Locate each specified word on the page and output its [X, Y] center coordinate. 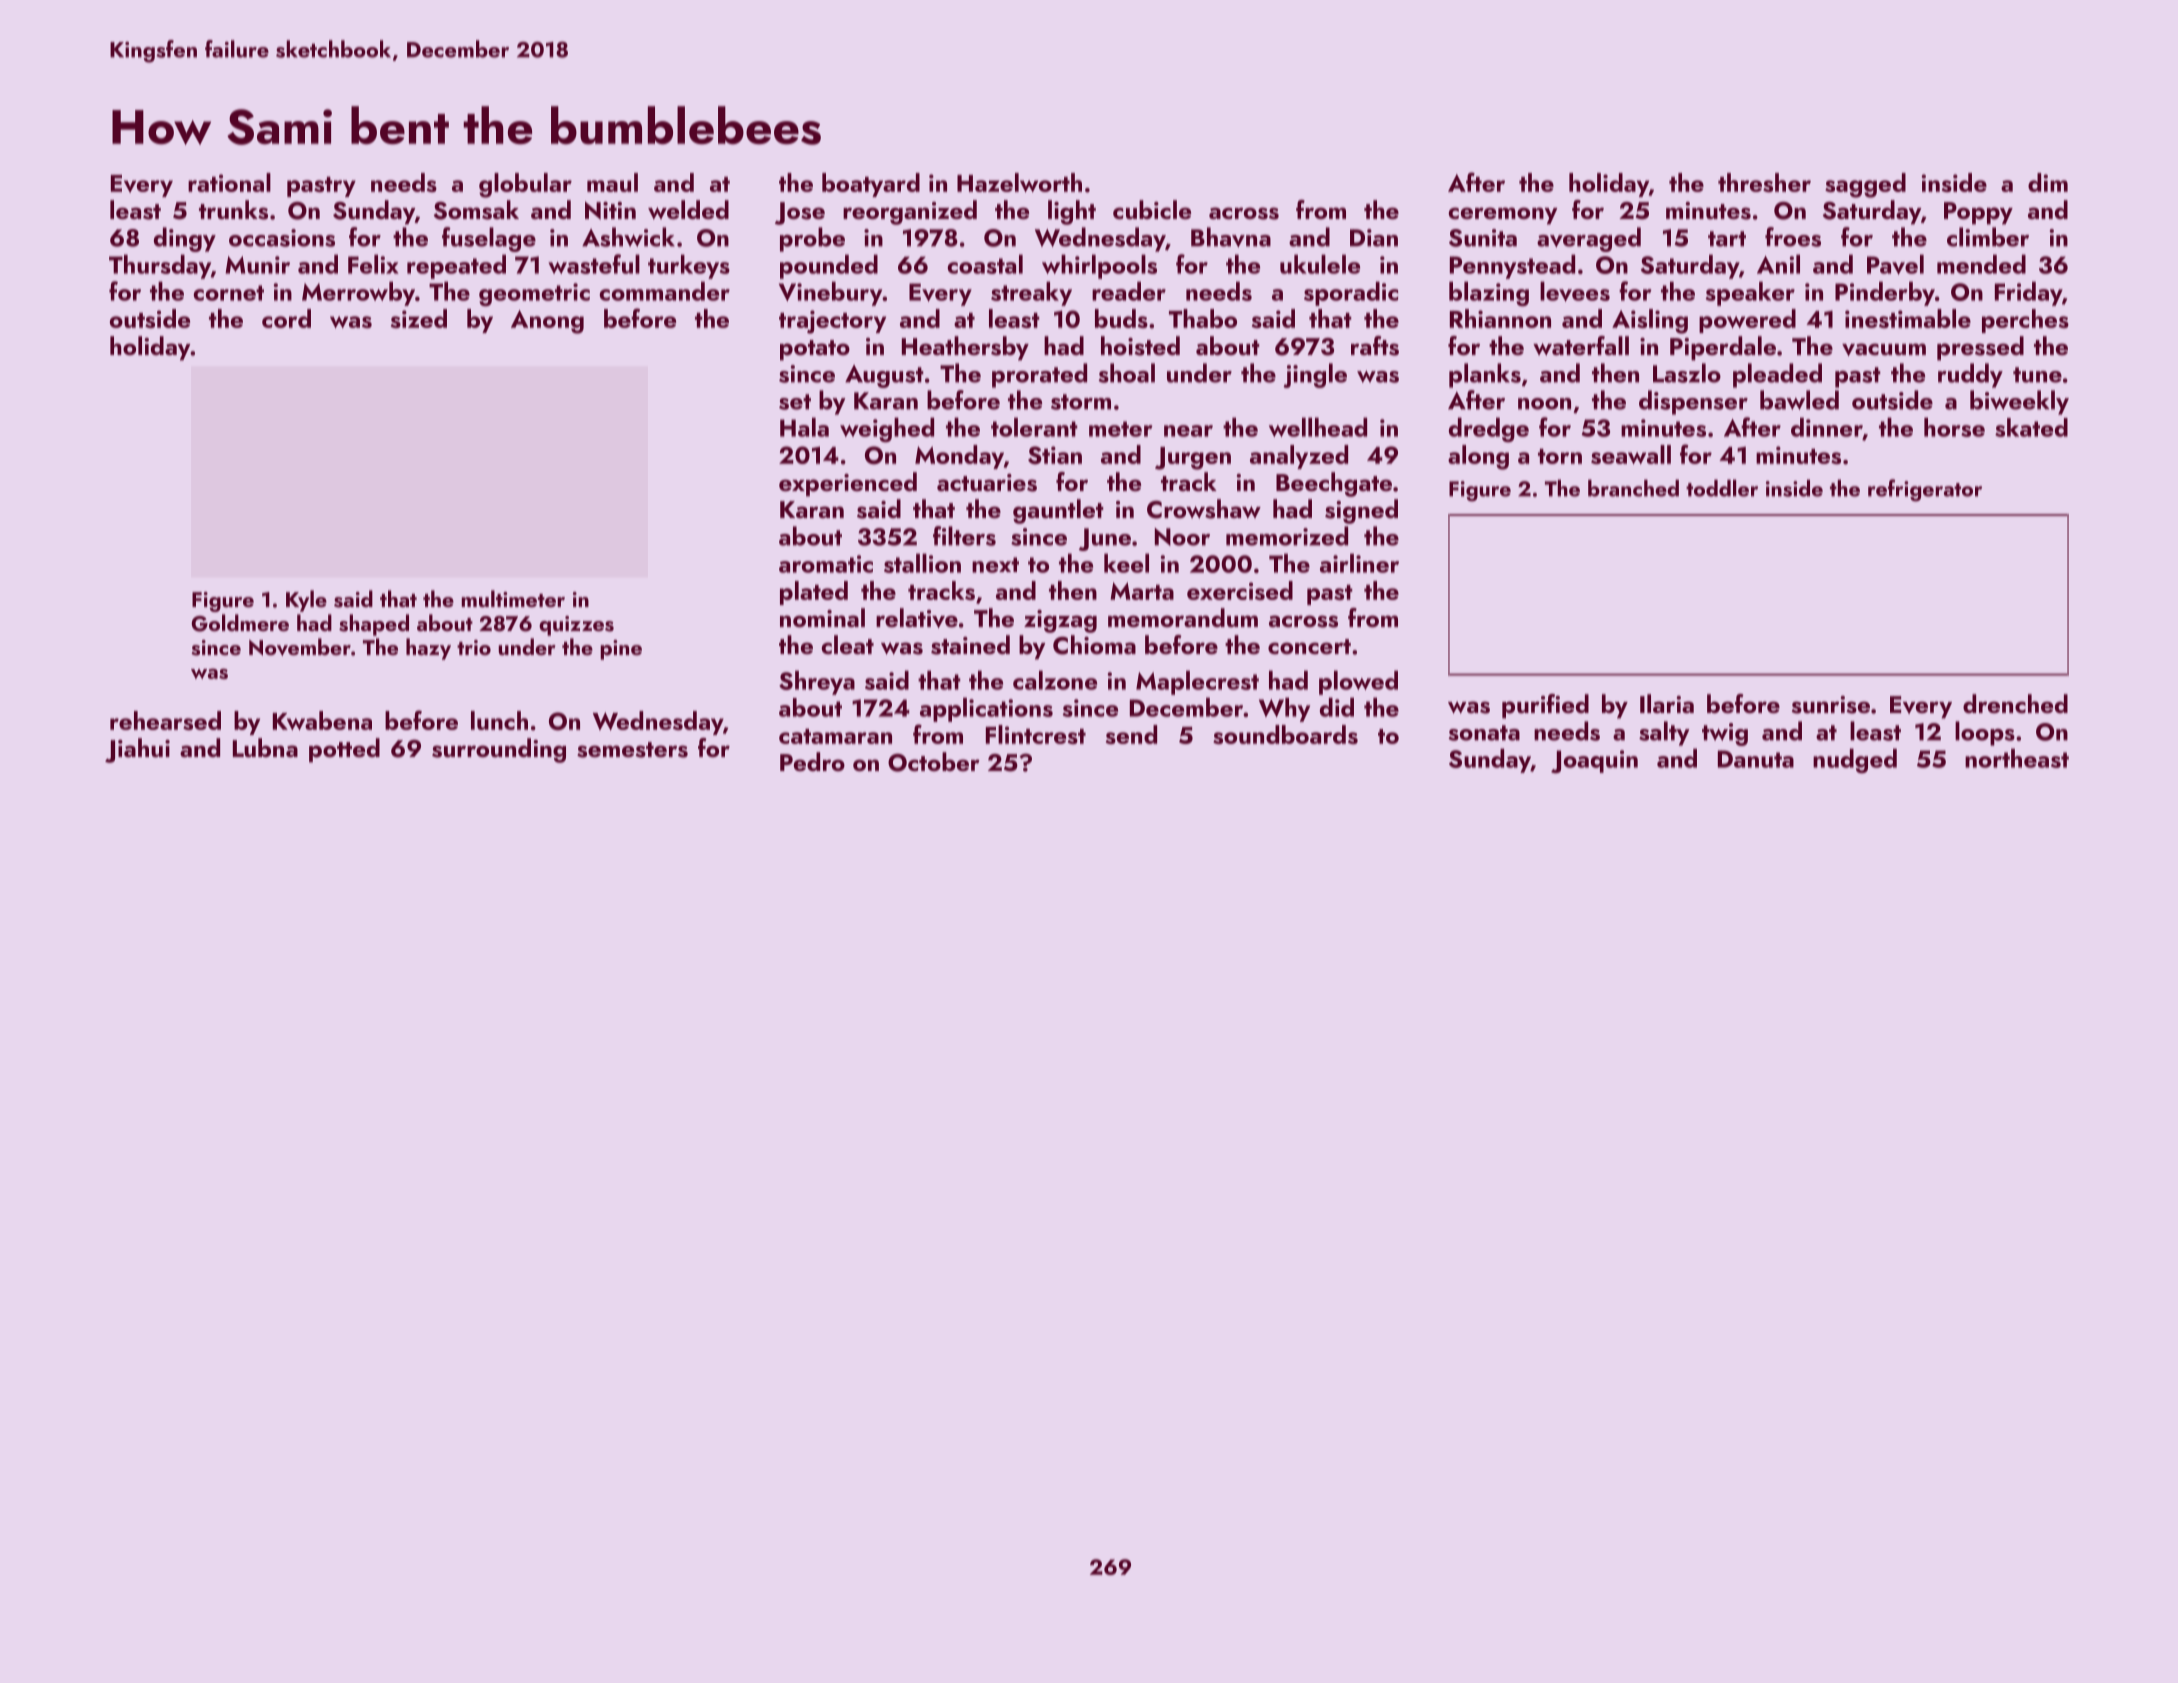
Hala [804, 427]
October [934, 762]
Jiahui [137, 750]
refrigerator [1925, 490]
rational [229, 182]
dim [2048, 182]
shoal [1126, 373]
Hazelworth [1019, 182]
